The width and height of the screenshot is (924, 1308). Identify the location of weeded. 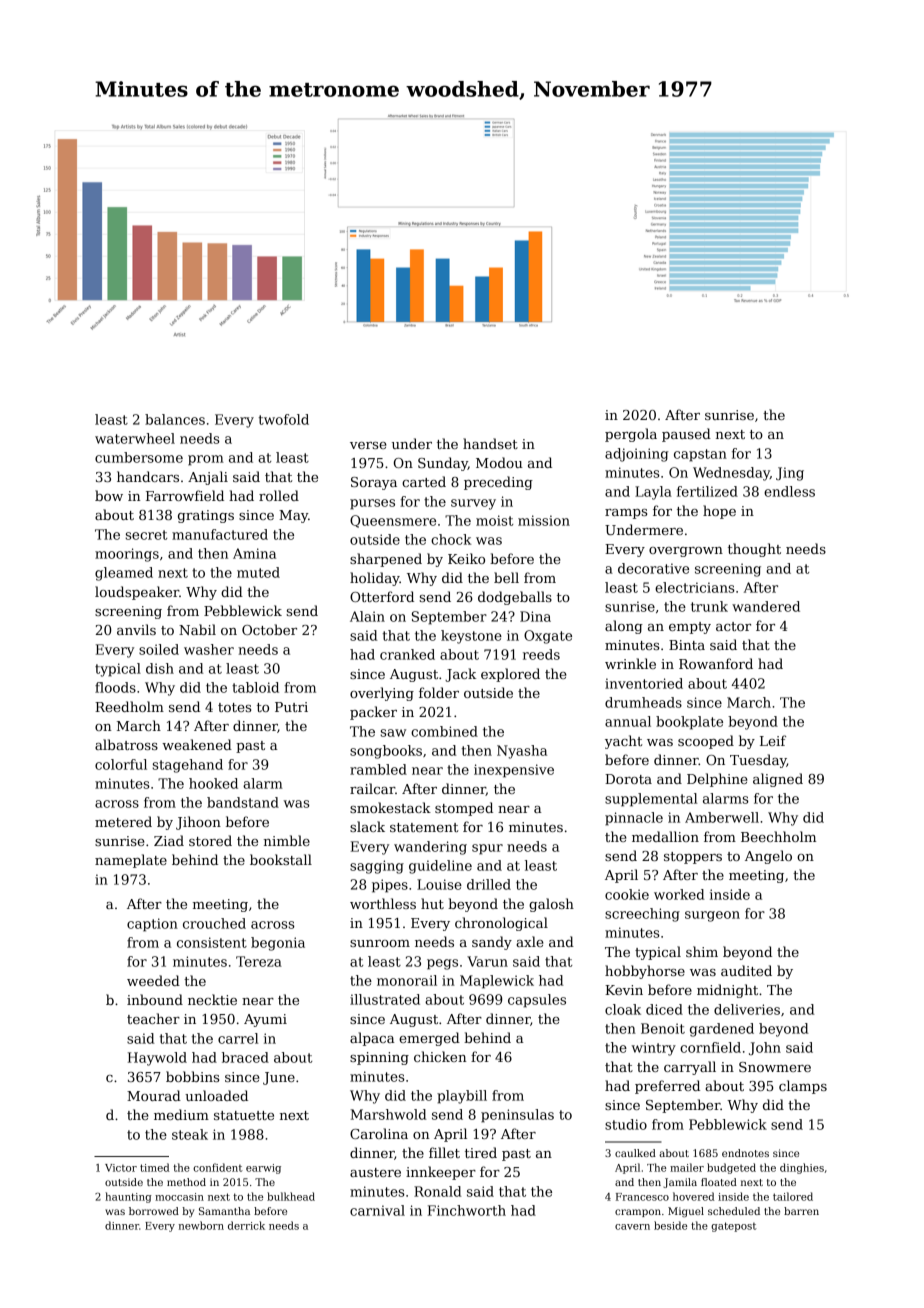
(153, 980).
